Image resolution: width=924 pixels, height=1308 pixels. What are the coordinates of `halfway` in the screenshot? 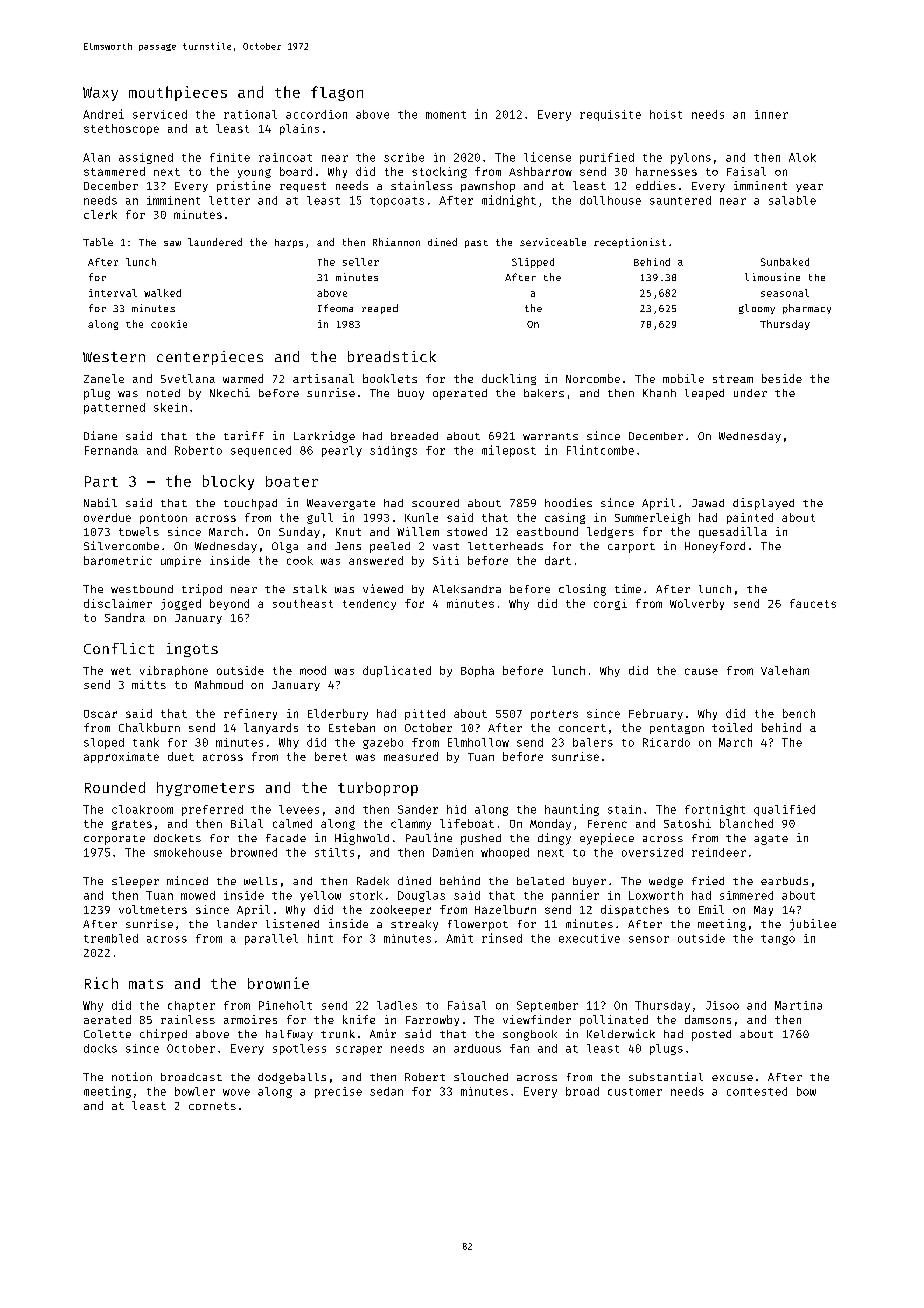 It's located at (289, 1035).
